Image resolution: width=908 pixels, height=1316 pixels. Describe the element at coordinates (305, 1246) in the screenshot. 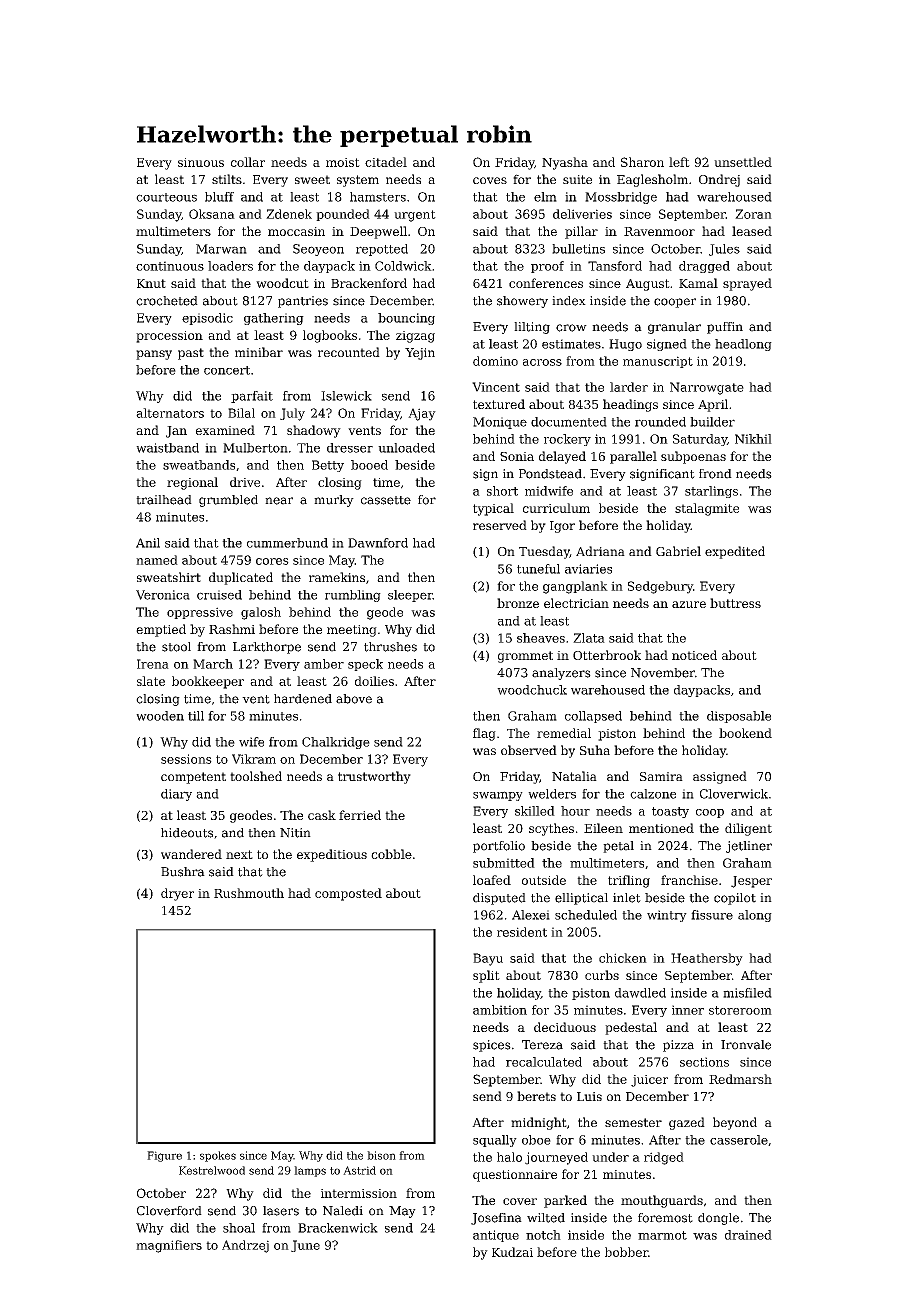

I see `June` at that location.
